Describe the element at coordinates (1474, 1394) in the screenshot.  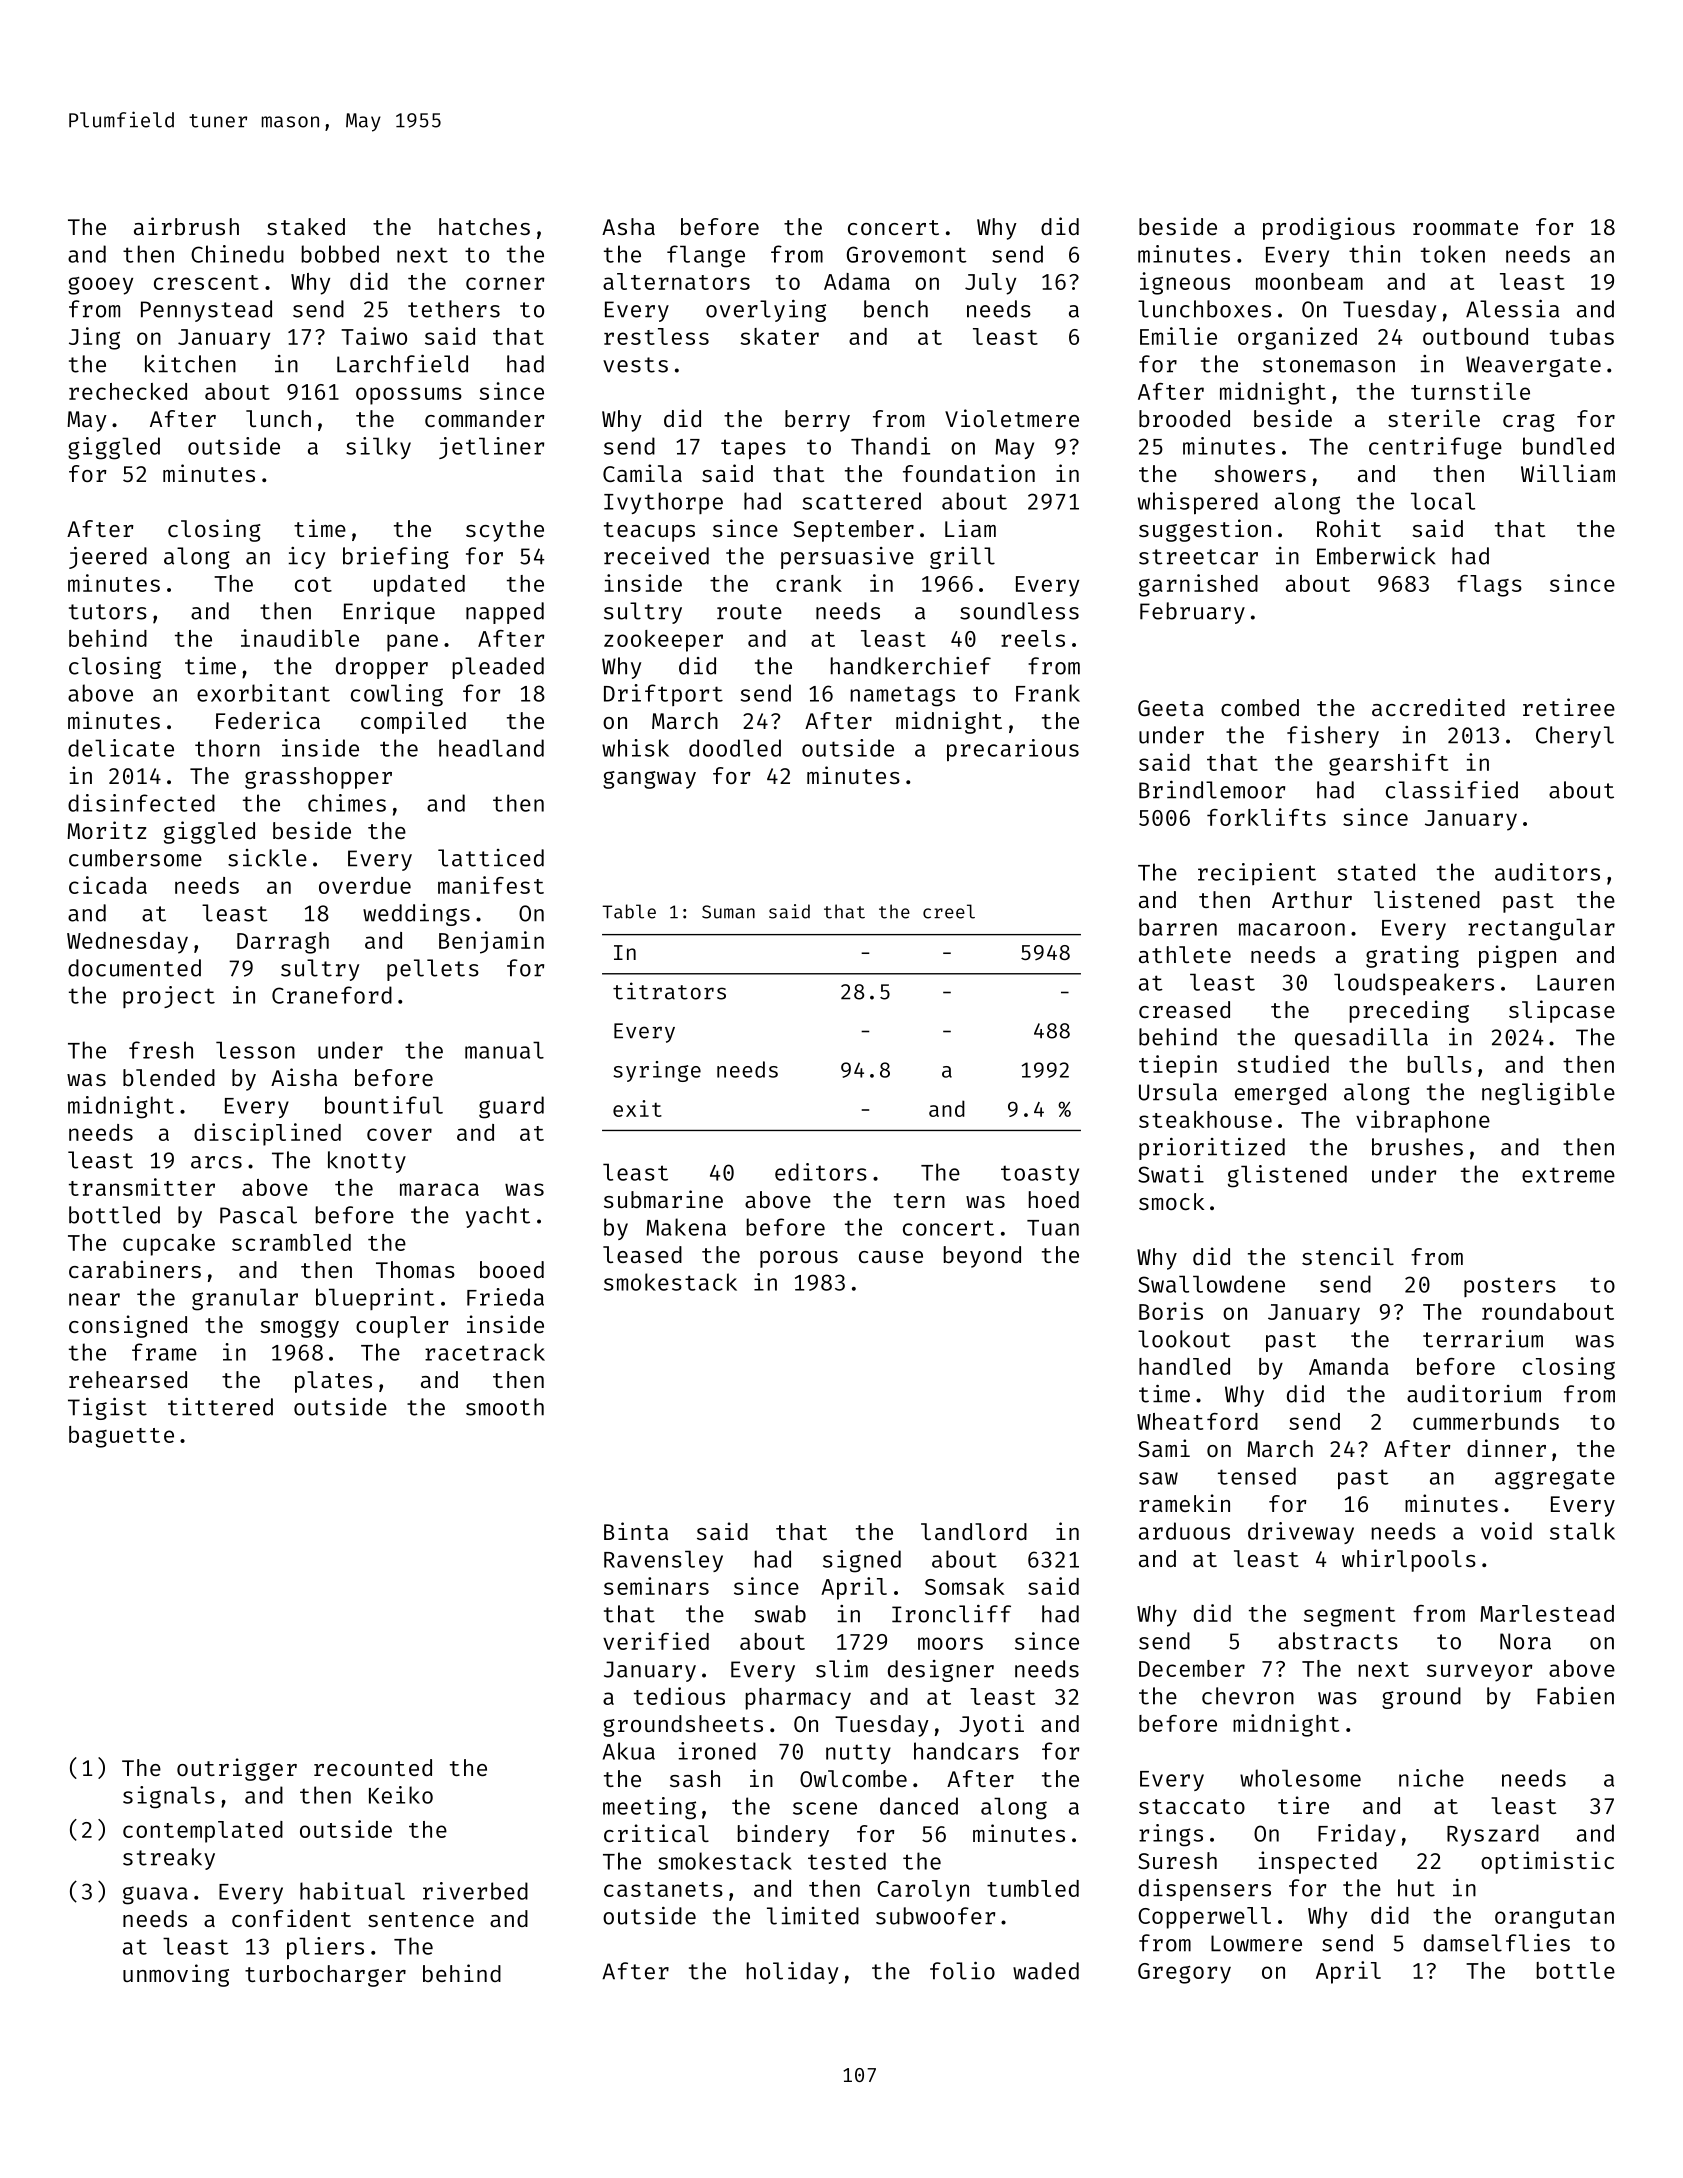
I see `auditorium` at that location.
